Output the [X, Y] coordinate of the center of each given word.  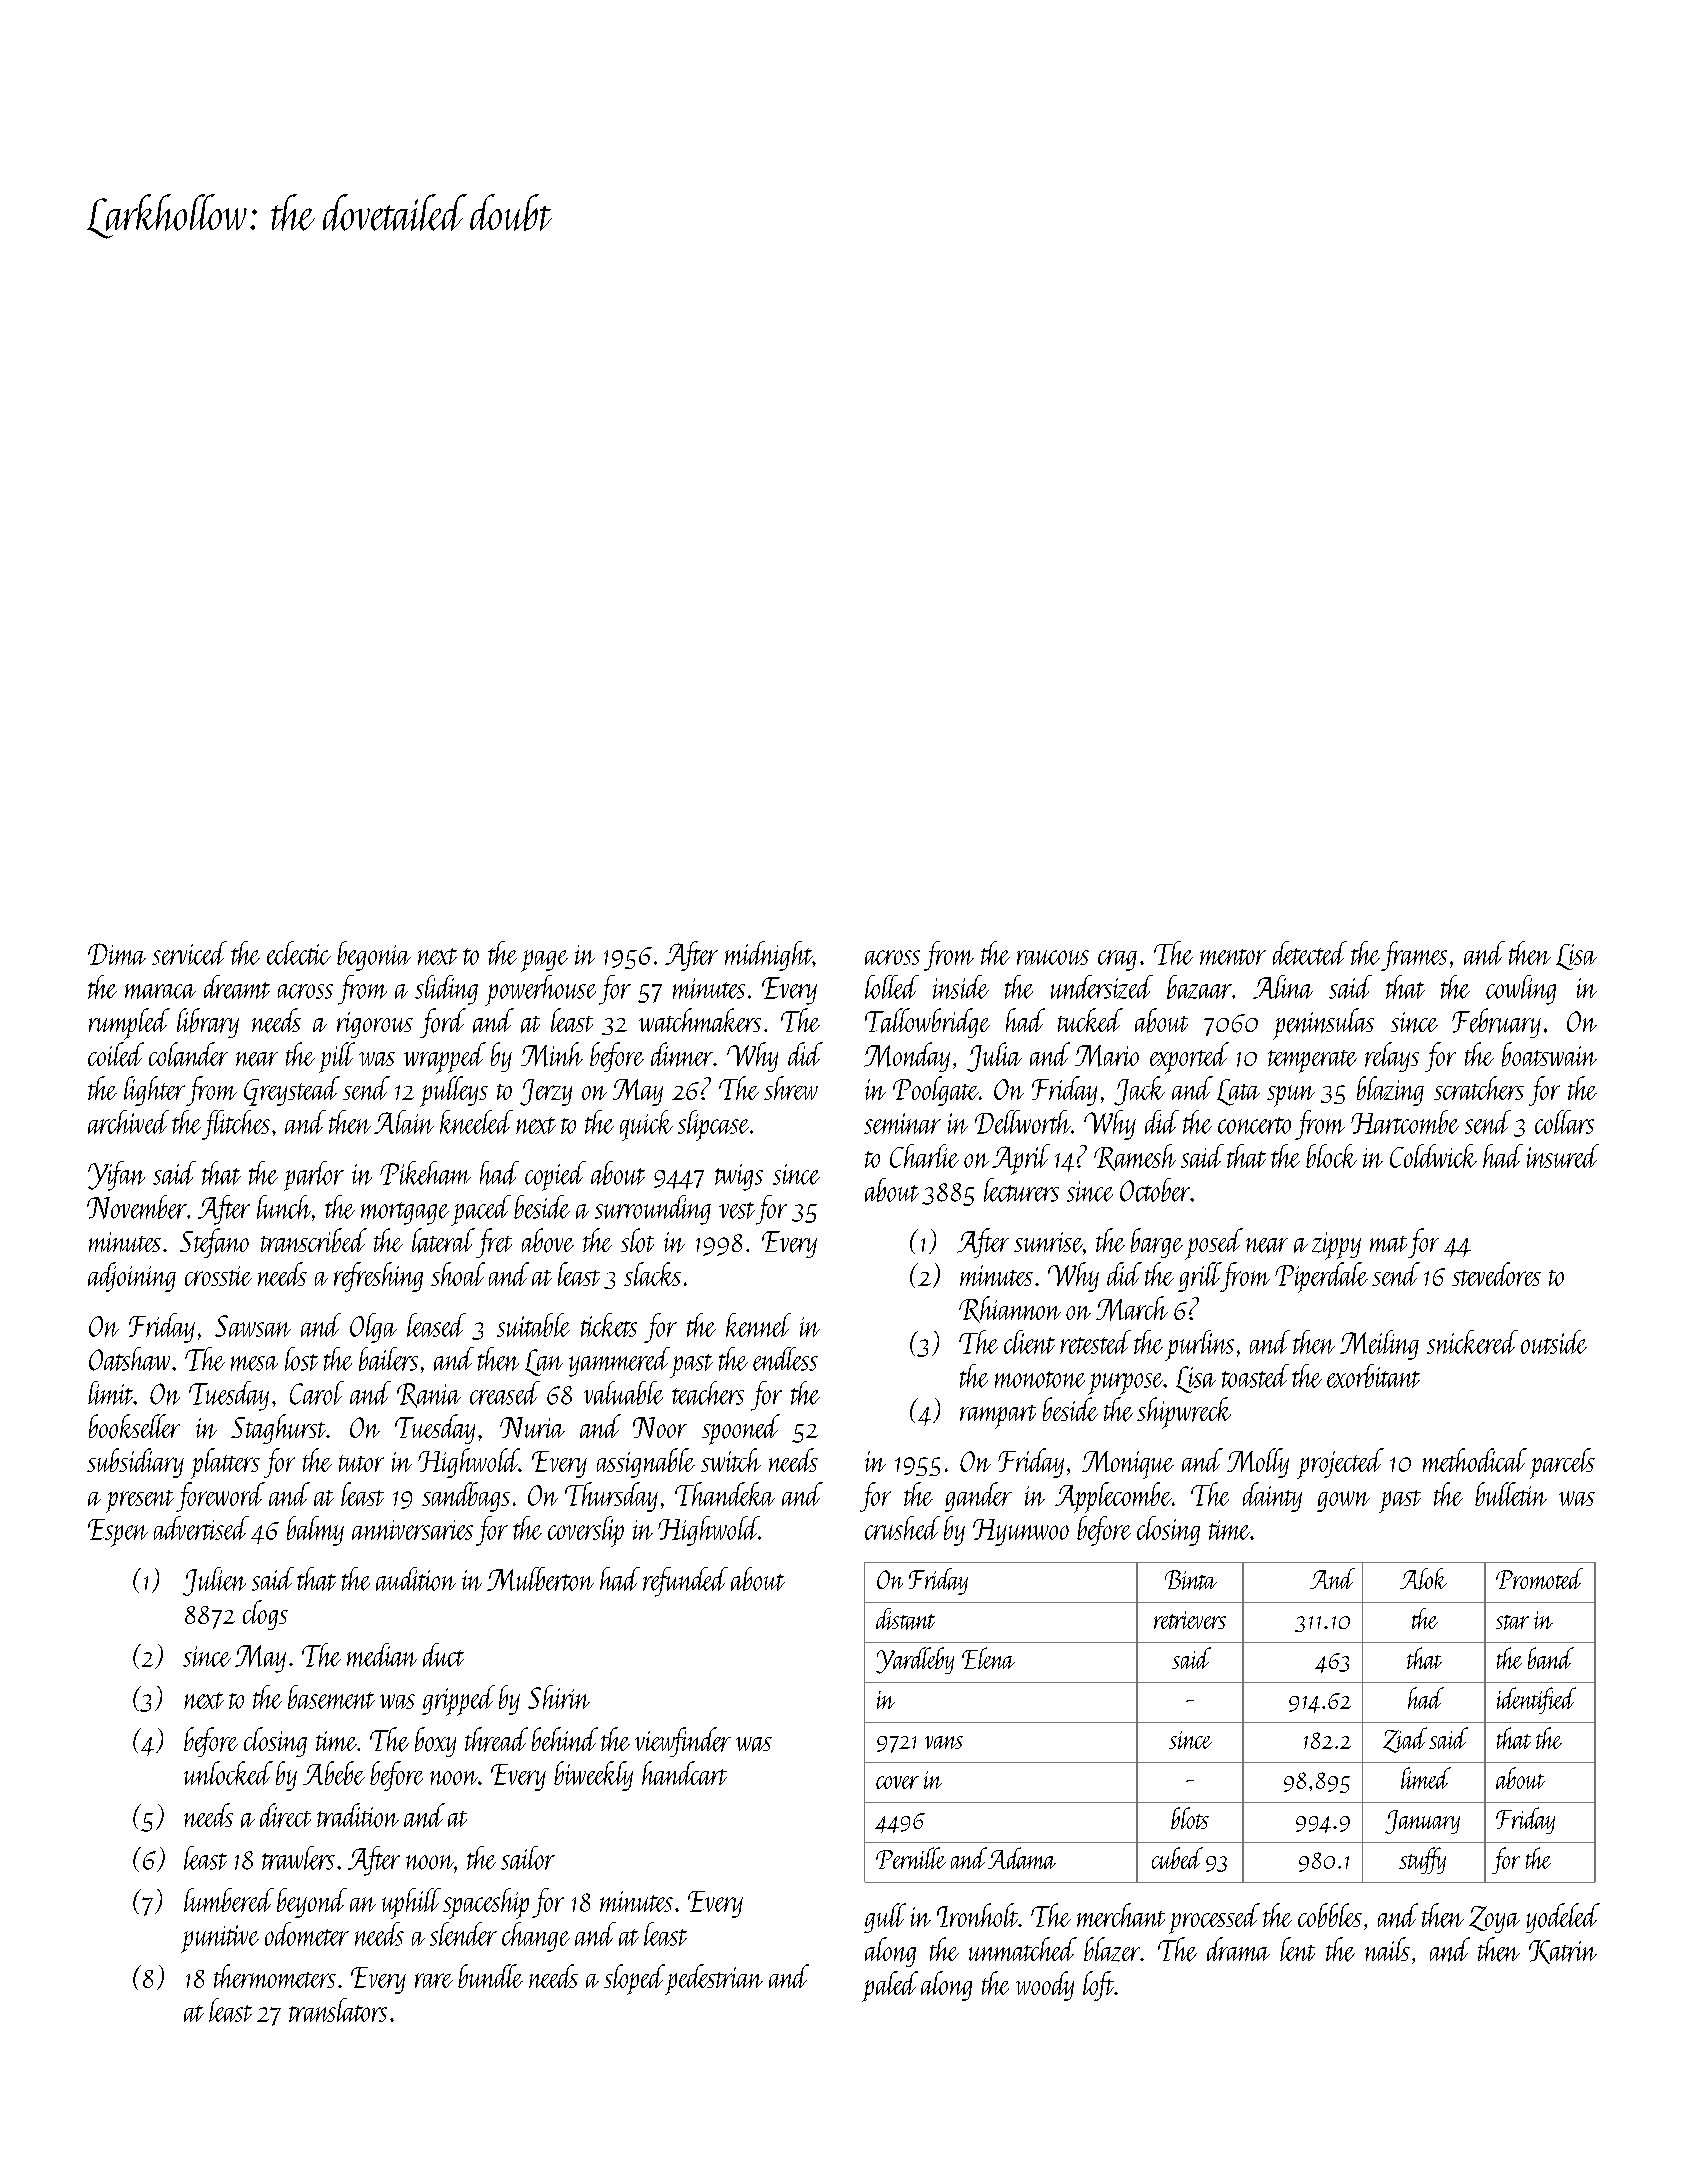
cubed [1177, 1858]
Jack [1139, 1091]
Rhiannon [1010, 1309]
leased [436, 1325]
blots [1190, 1818]
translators [338, 2010]
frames [1414, 956]
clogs [265, 1615]
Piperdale [1321, 1277]
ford [443, 1023]
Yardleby [915, 1660]
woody [1045, 1986]
